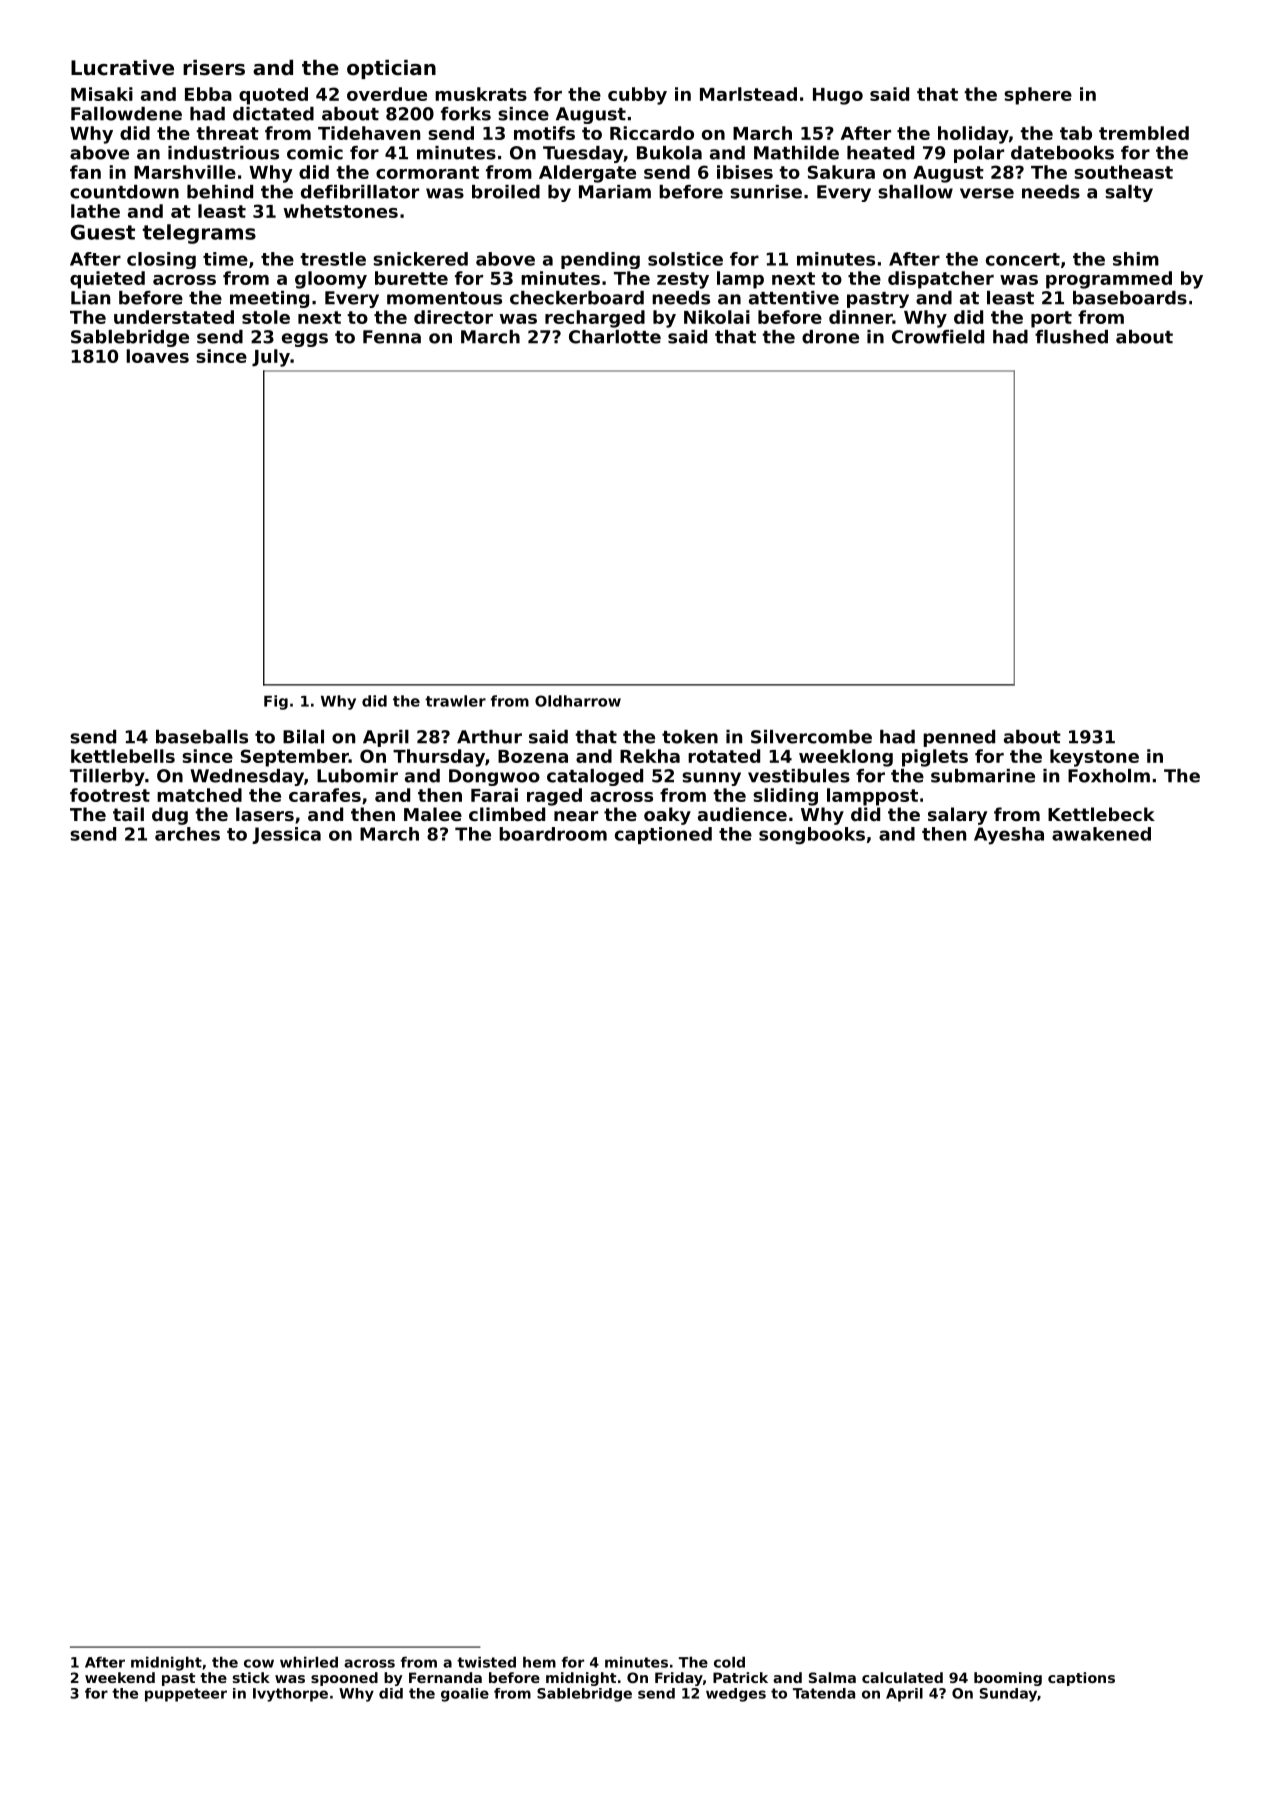 The width and height of the image is (1278, 1807). Describe the element at coordinates (122, 68) in the image. I see `Lucrative` at that location.
